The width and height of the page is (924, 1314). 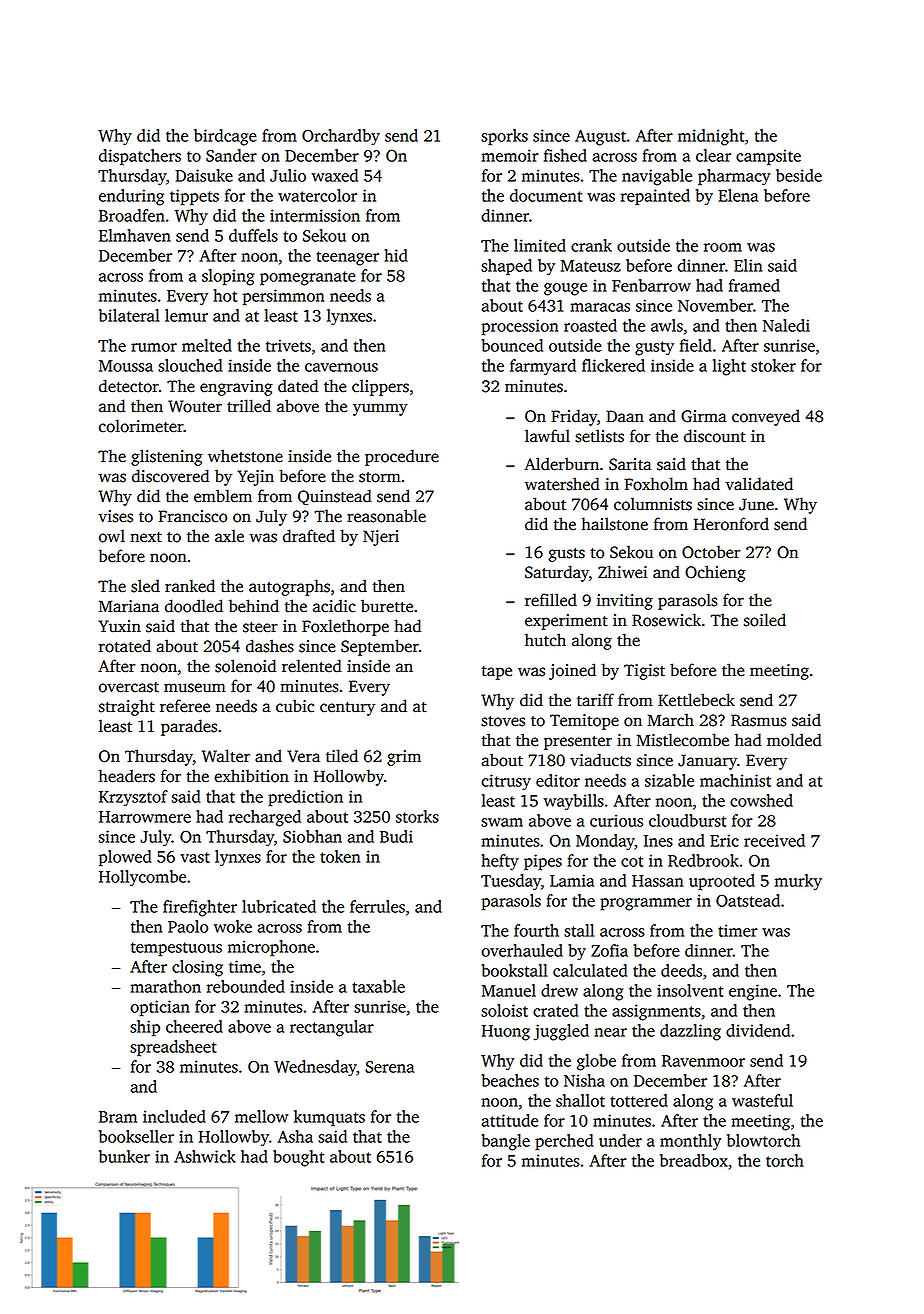 I want to click on duffels, so click(x=253, y=235).
